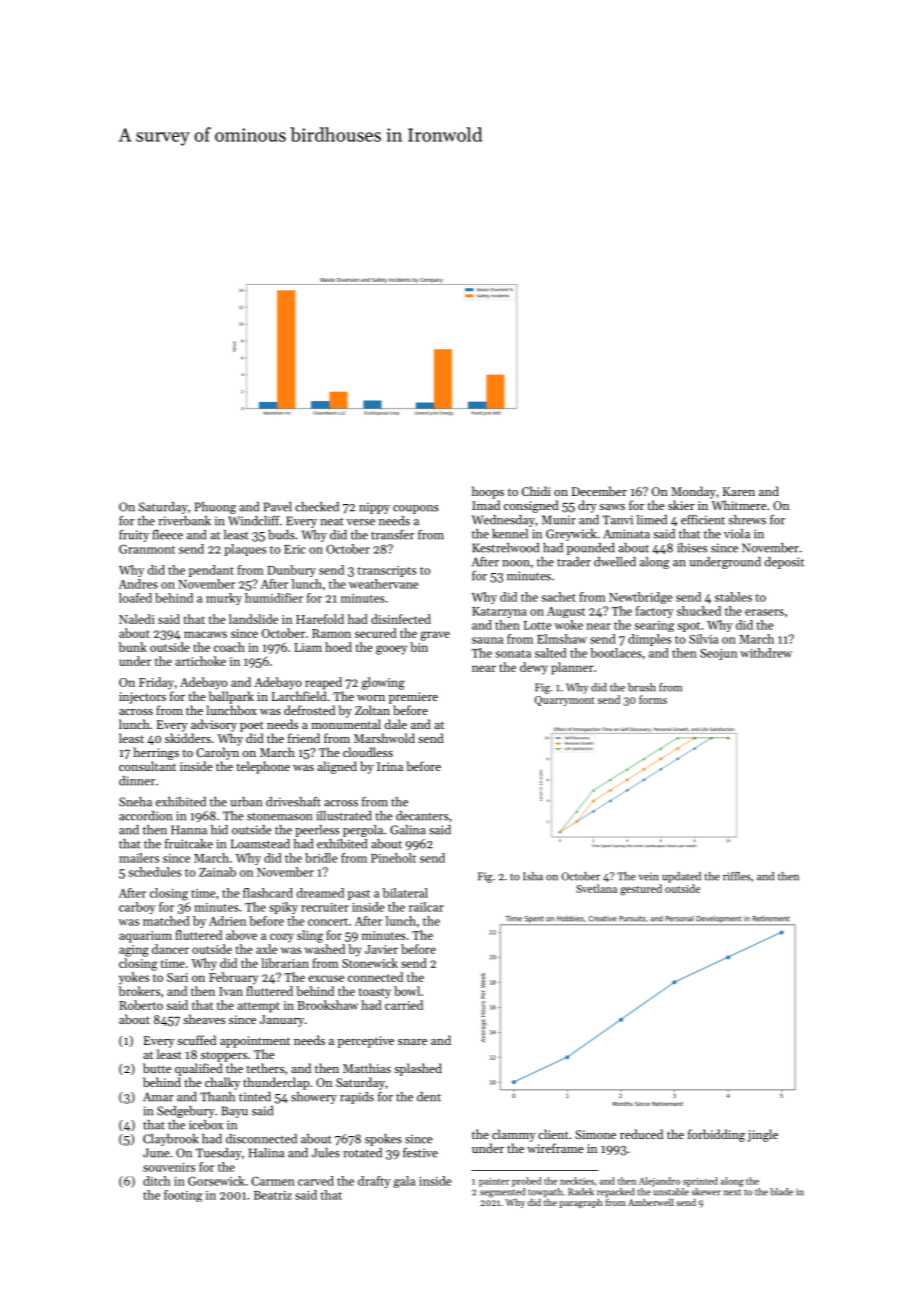  I want to click on reduced, so click(641, 1134).
